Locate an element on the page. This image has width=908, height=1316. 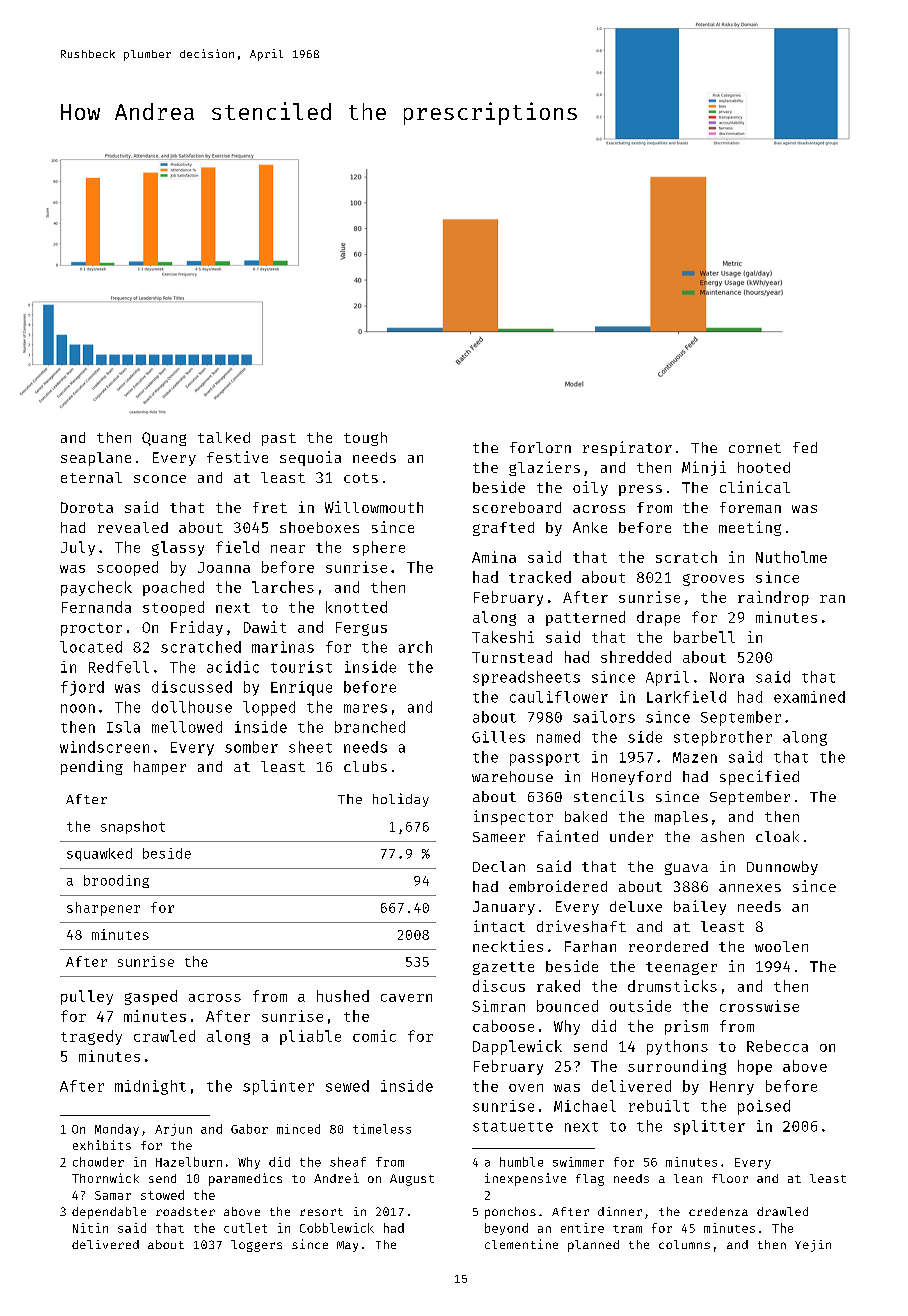
annexes is located at coordinates (750, 888).
